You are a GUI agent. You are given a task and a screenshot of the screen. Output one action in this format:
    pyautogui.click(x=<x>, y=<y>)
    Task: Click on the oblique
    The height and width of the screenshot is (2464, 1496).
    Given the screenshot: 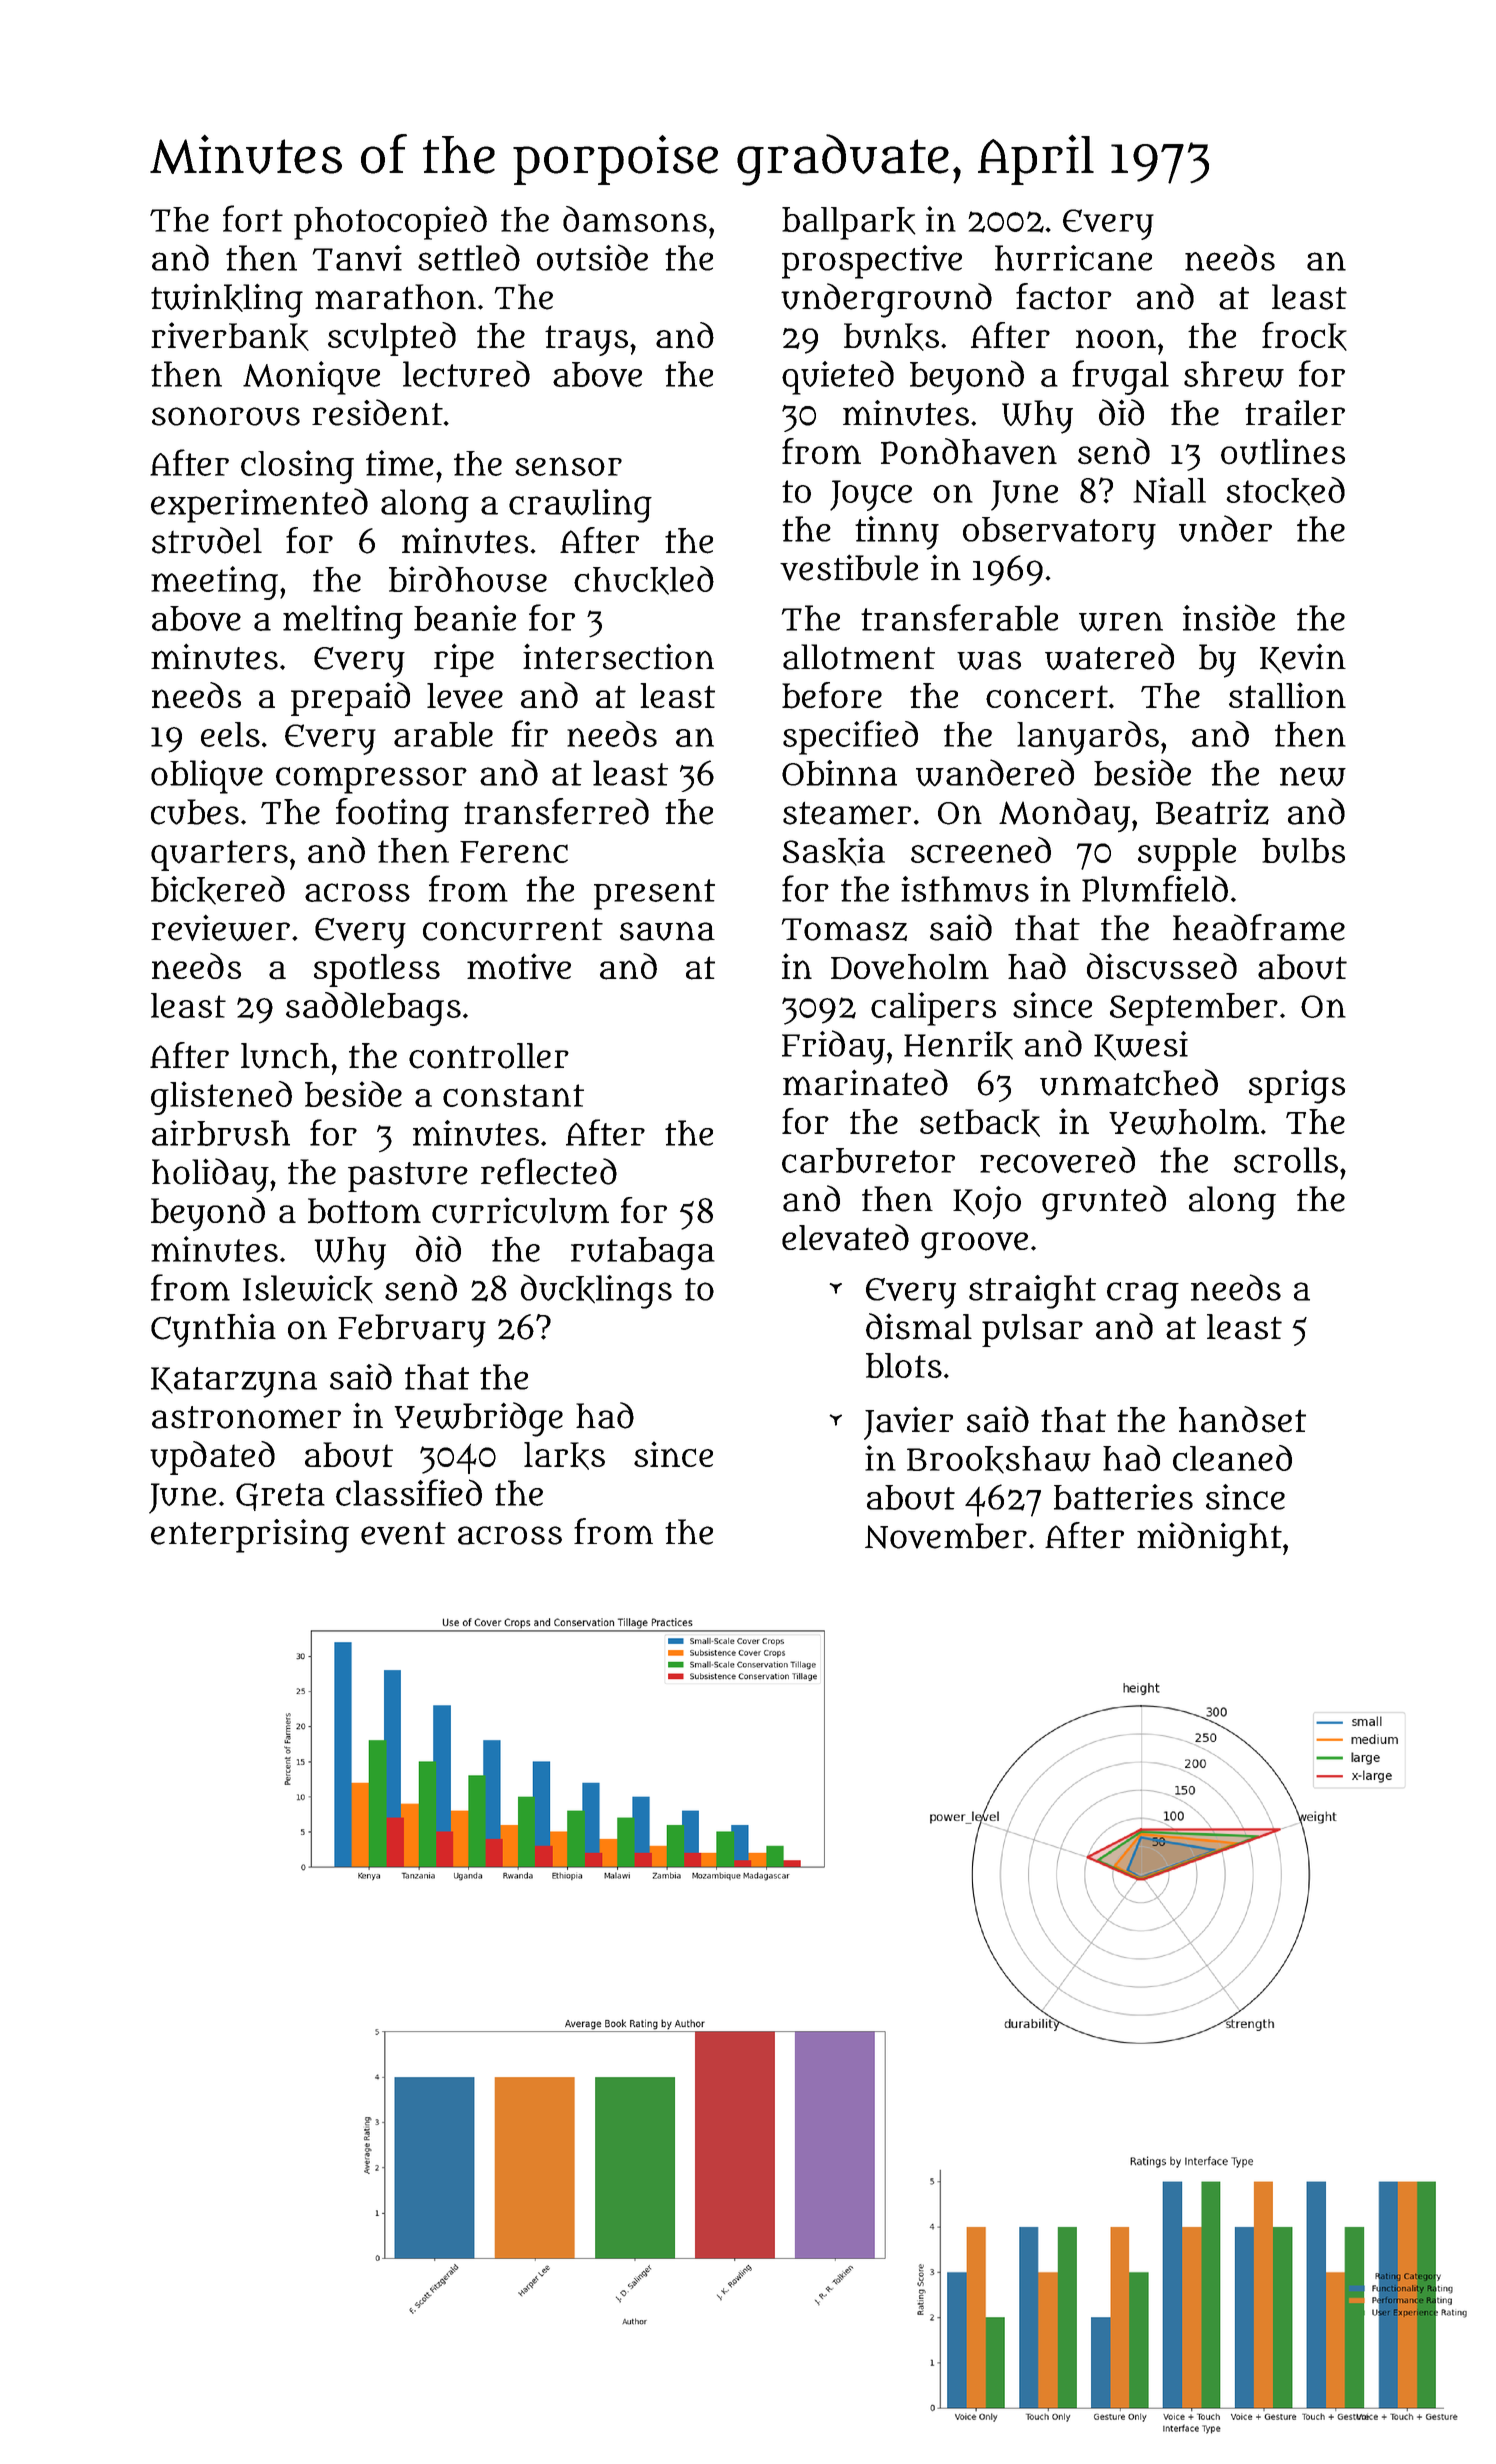 What is the action you would take?
    pyautogui.click(x=207, y=777)
